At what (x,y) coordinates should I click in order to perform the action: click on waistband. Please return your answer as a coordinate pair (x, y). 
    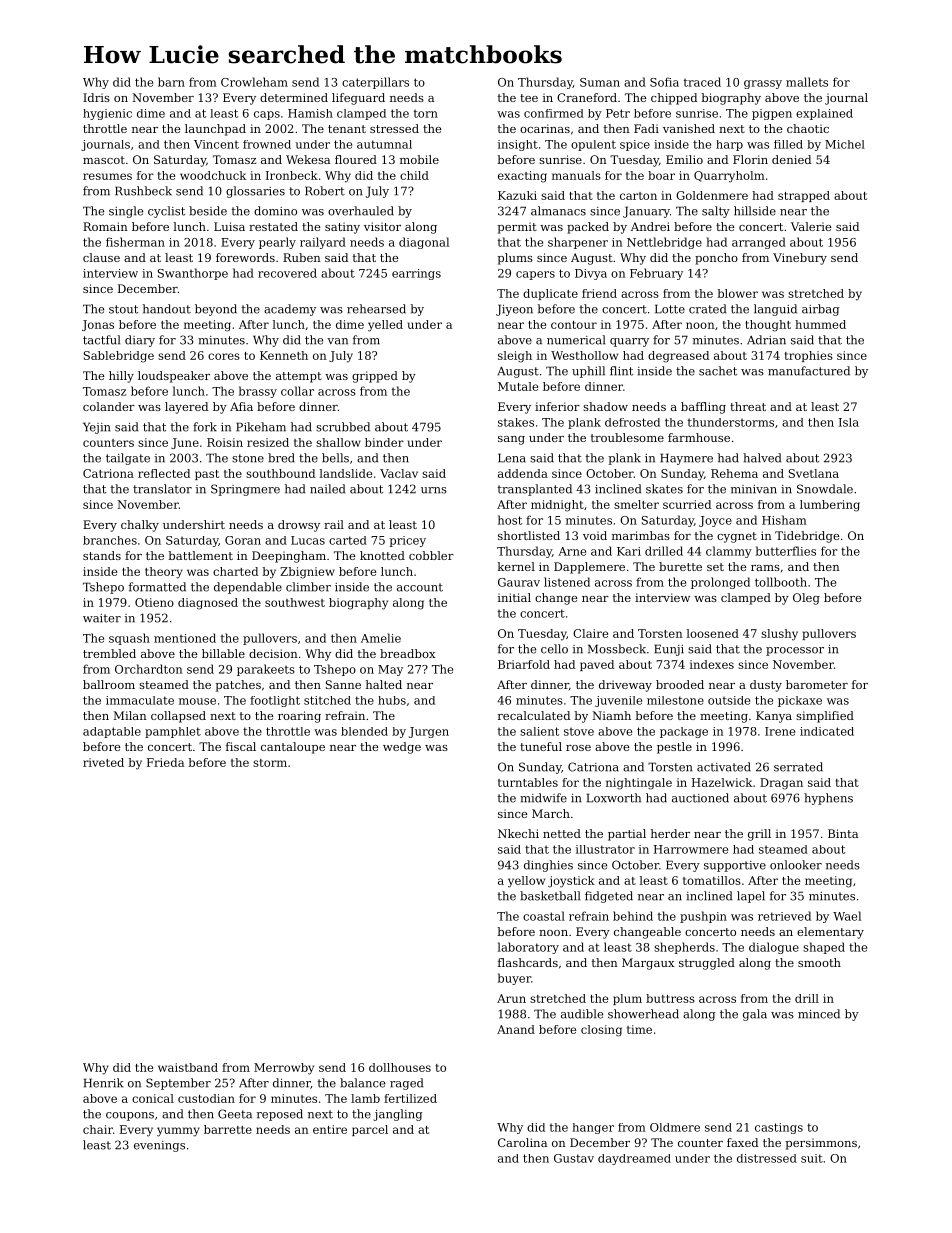
    Looking at the image, I should click on (188, 1067).
